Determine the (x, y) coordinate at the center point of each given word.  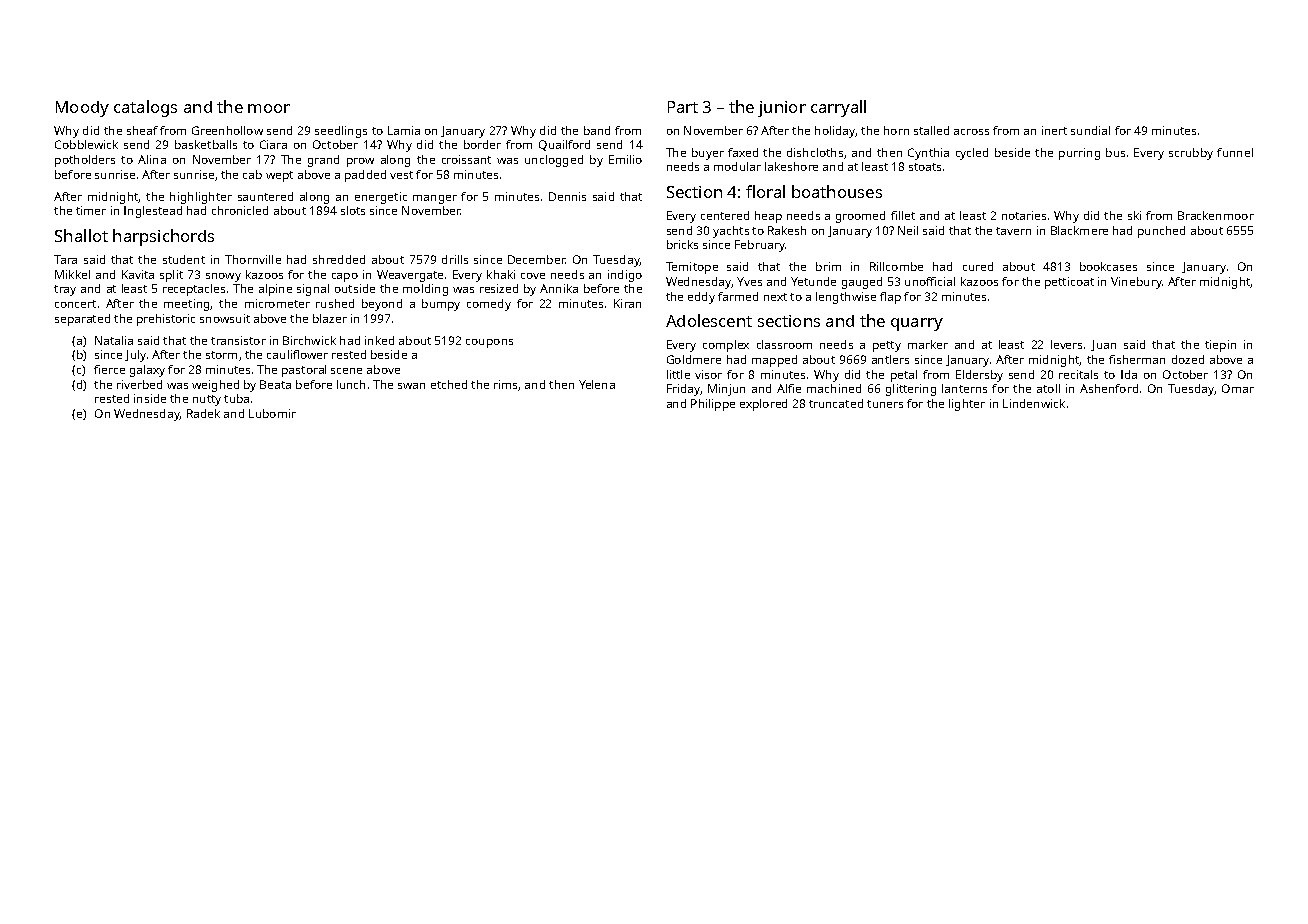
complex (726, 346)
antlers (890, 359)
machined (834, 388)
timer (91, 210)
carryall (838, 108)
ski (1134, 215)
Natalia (114, 340)
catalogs (145, 108)
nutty (207, 400)
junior (782, 109)
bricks (682, 244)
